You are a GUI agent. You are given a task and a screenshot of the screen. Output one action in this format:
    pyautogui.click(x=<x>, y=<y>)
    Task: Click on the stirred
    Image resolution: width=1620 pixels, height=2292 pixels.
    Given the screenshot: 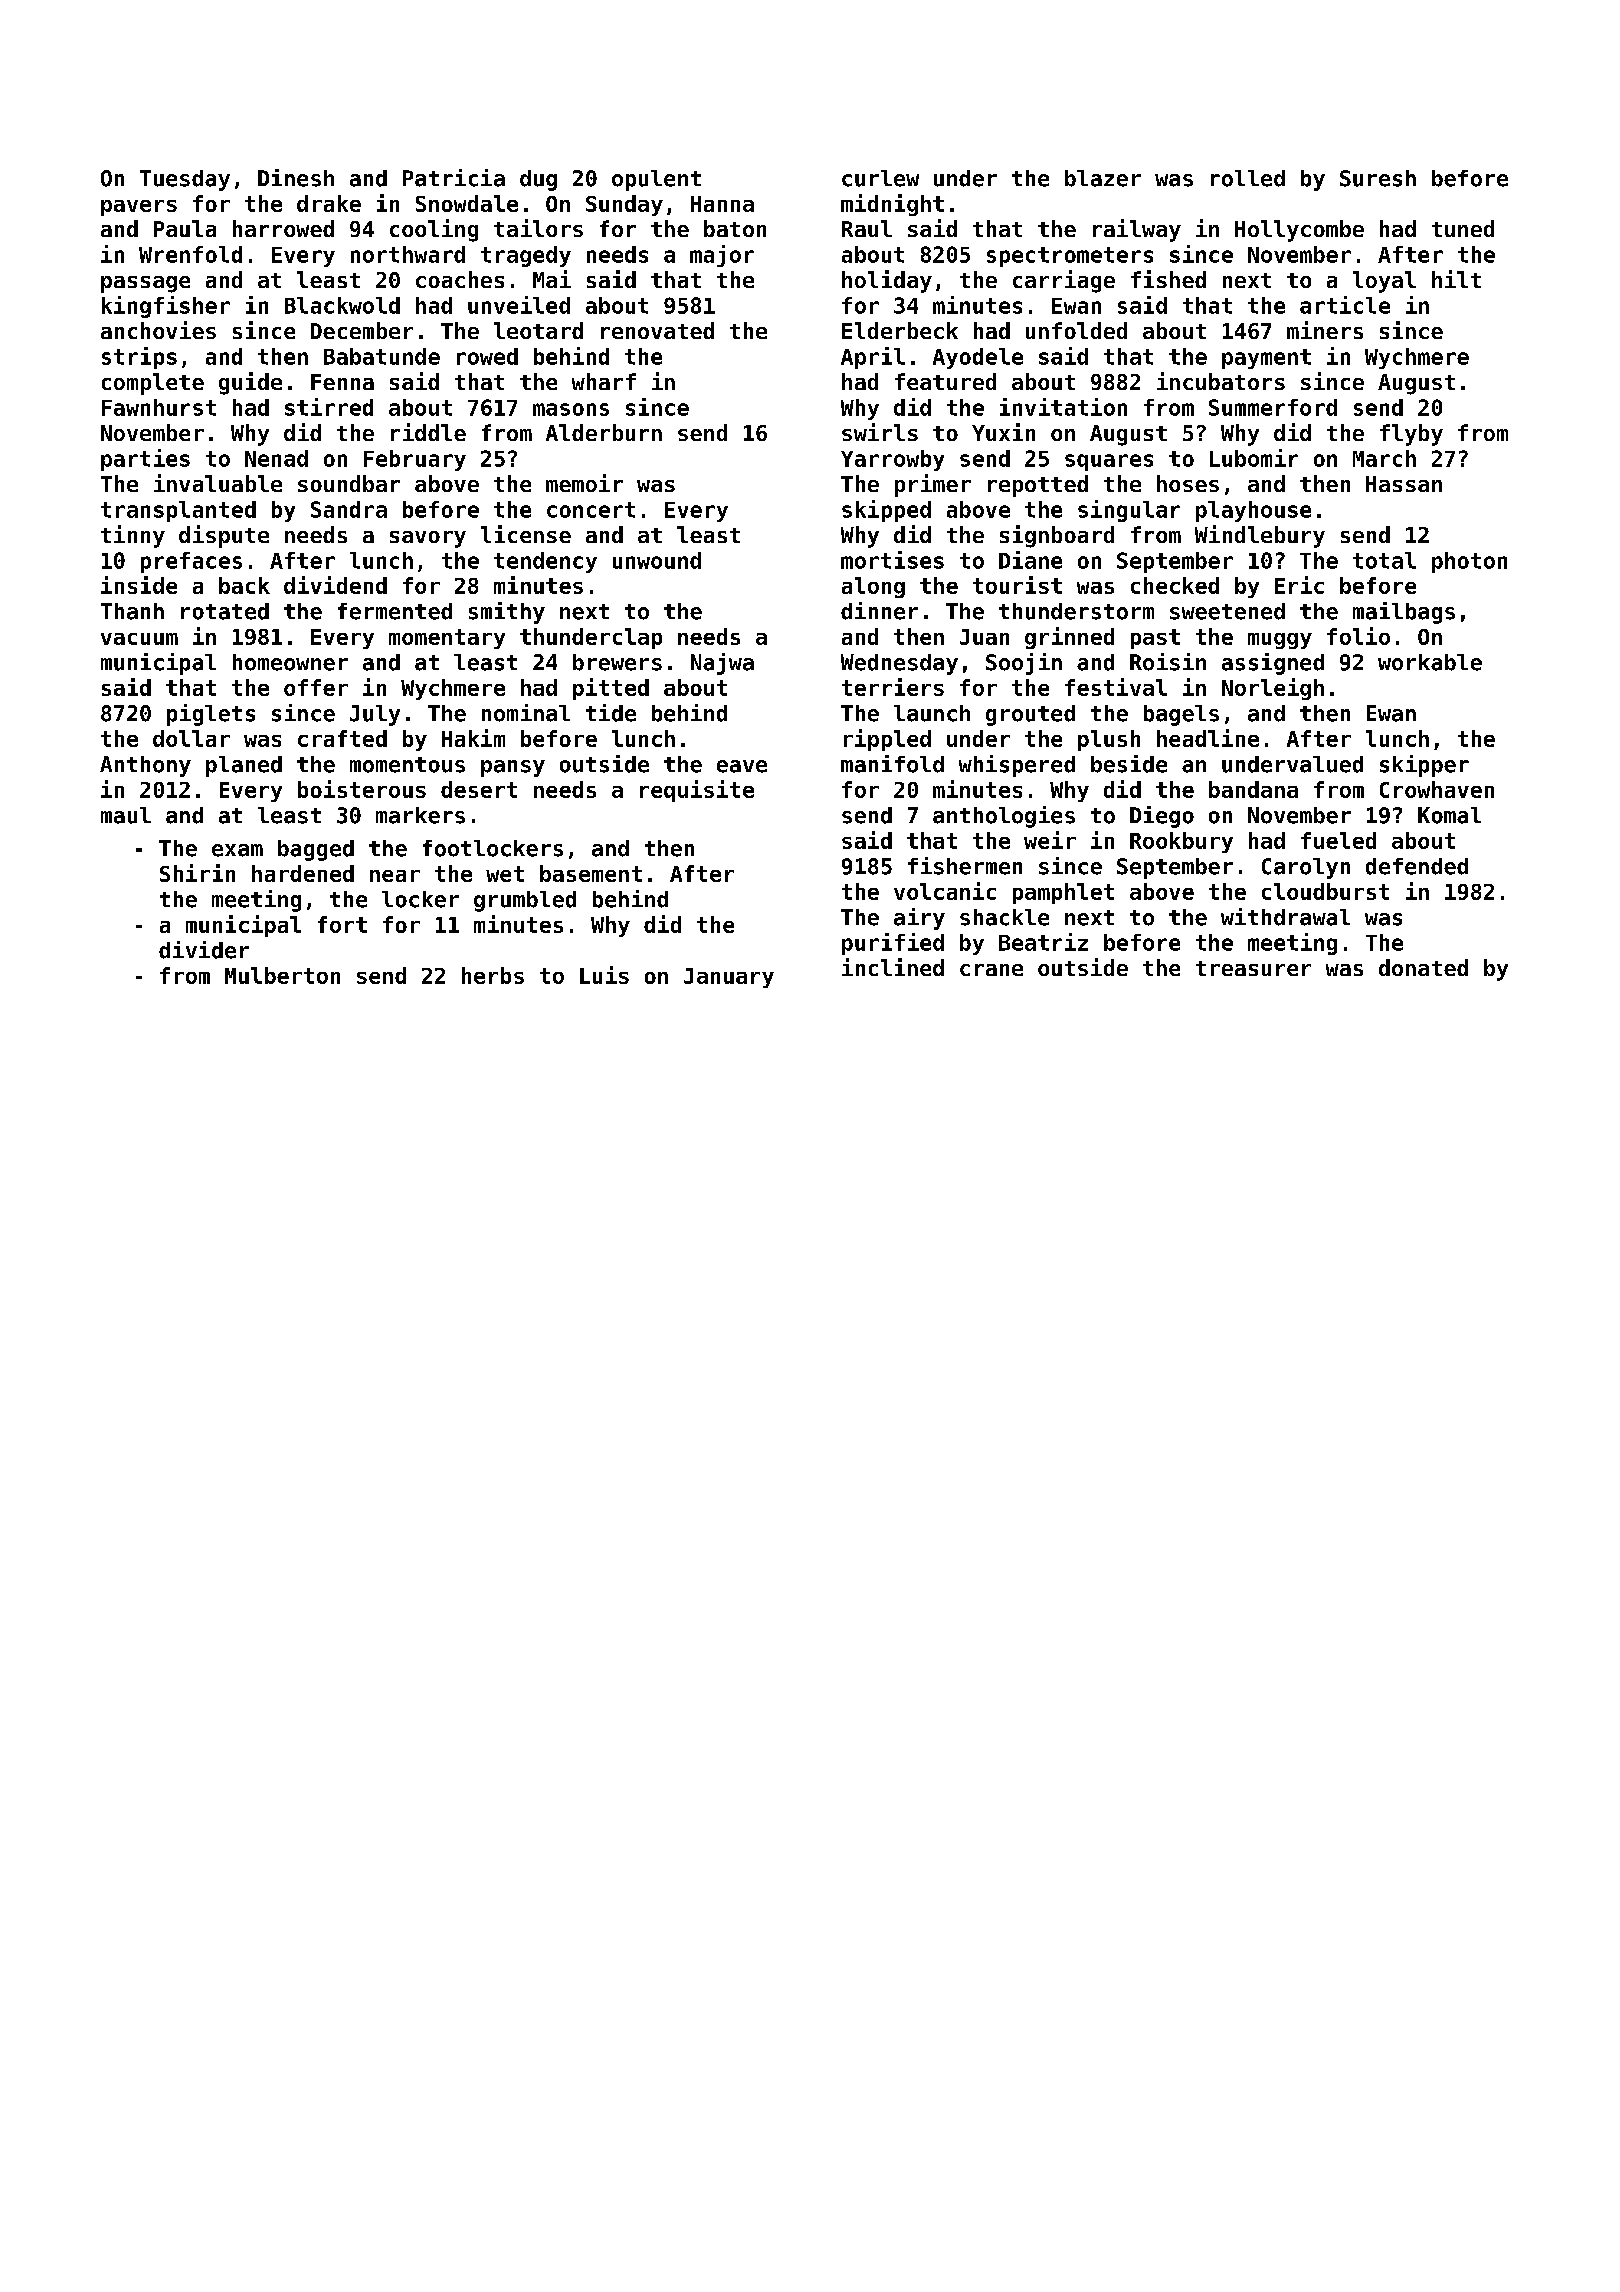 What is the action you would take?
    pyautogui.click(x=329, y=407)
